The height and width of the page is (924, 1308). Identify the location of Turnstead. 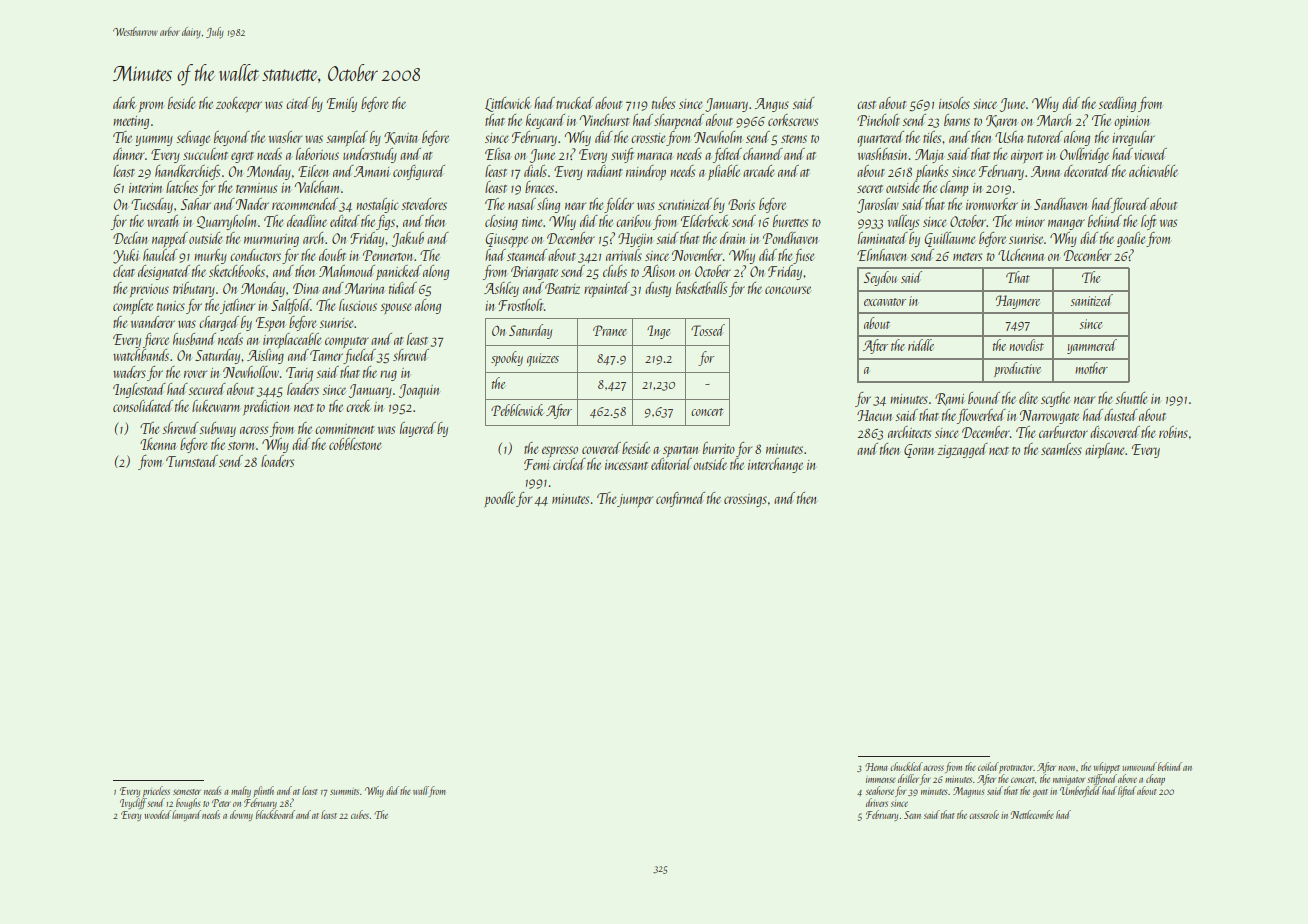
(192, 461).
